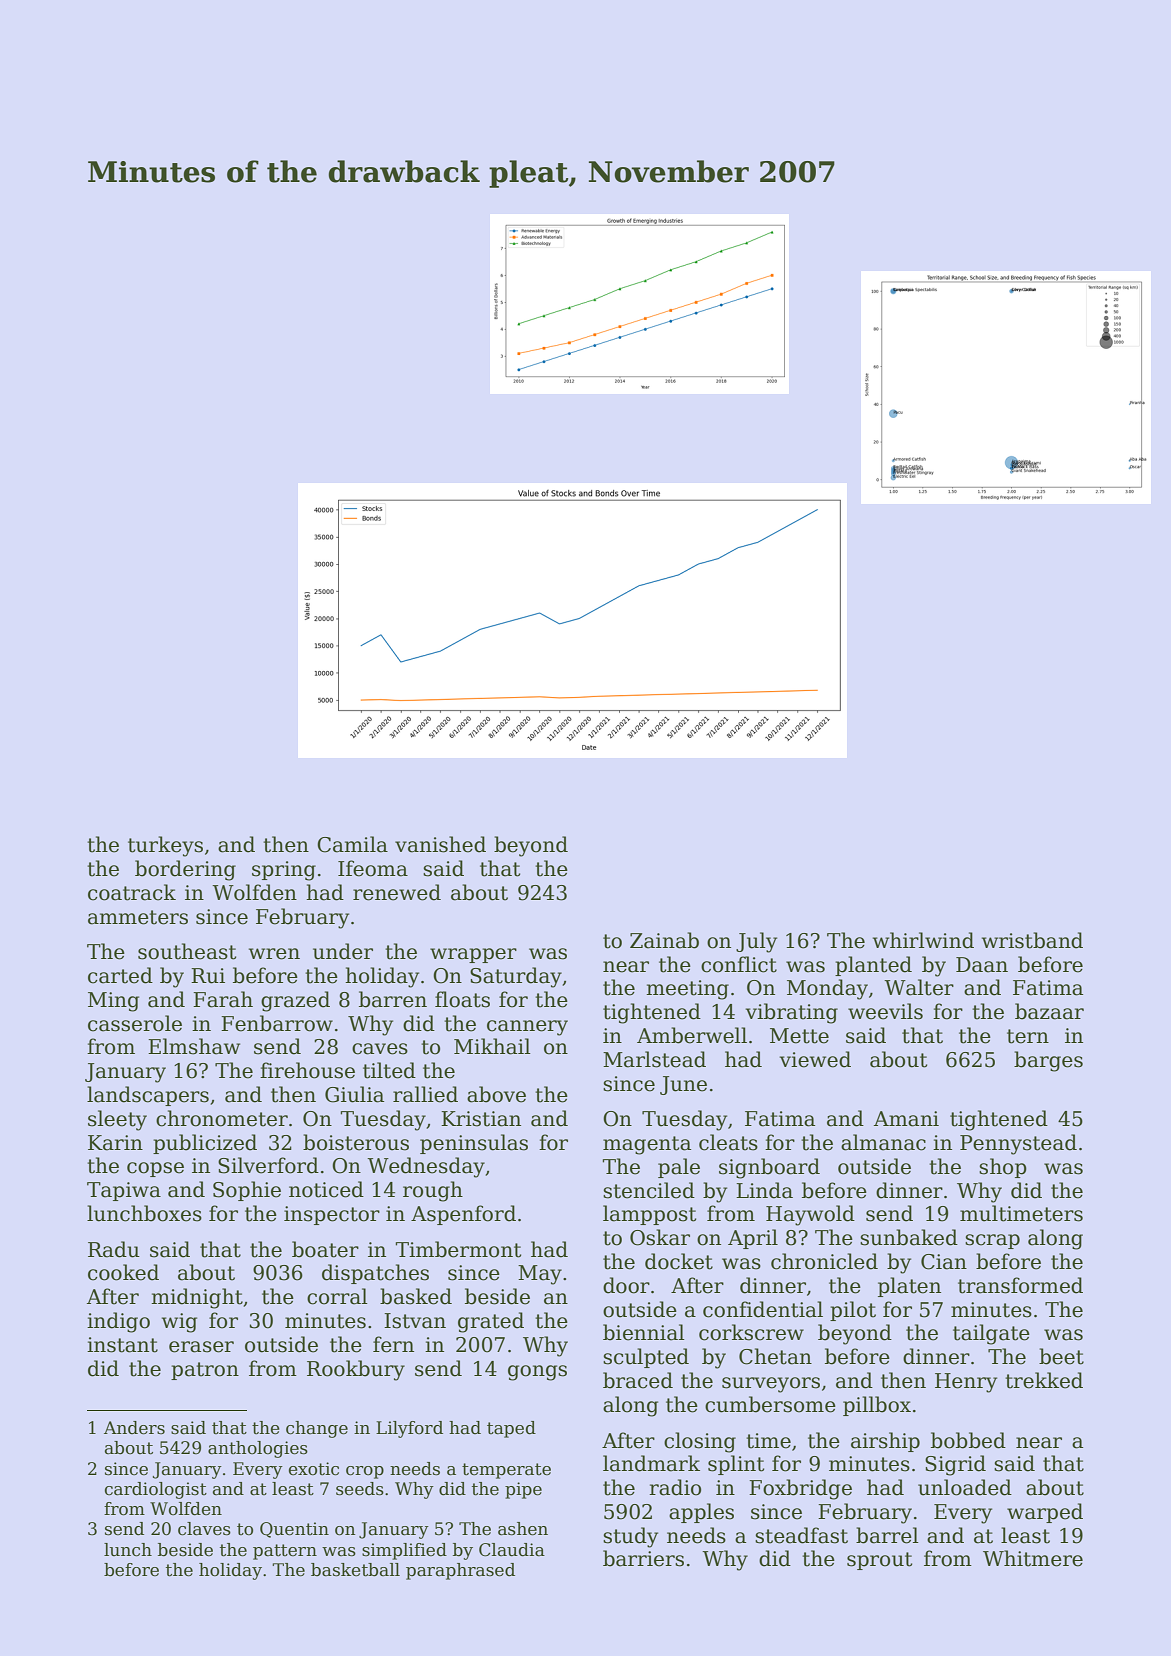 Image resolution: width=1171 pixels, height=1656 pixels. I want to click on grazed, so click(295, 1001).
